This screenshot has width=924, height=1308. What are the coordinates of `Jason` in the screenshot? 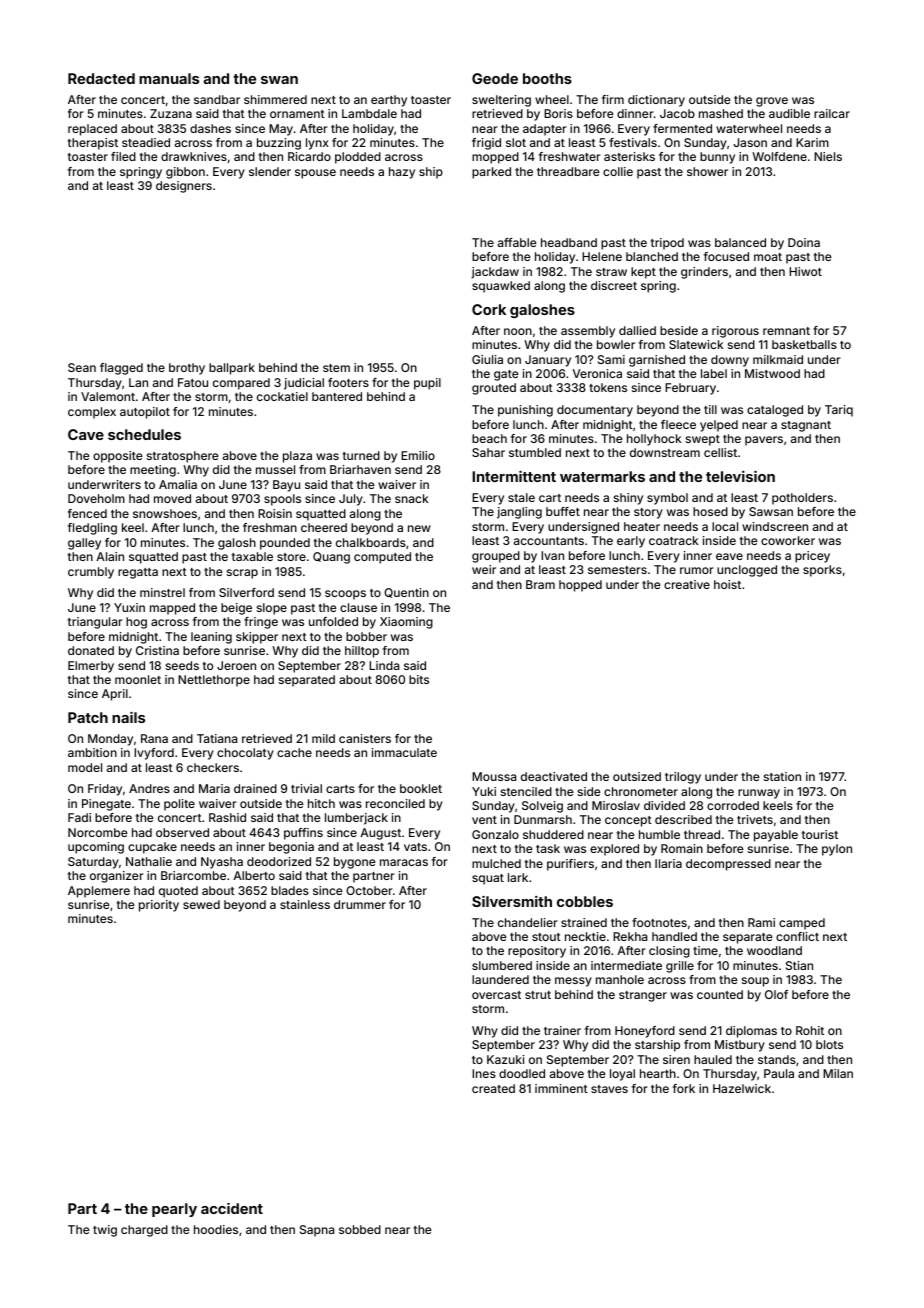 It's located at (750, 142).
